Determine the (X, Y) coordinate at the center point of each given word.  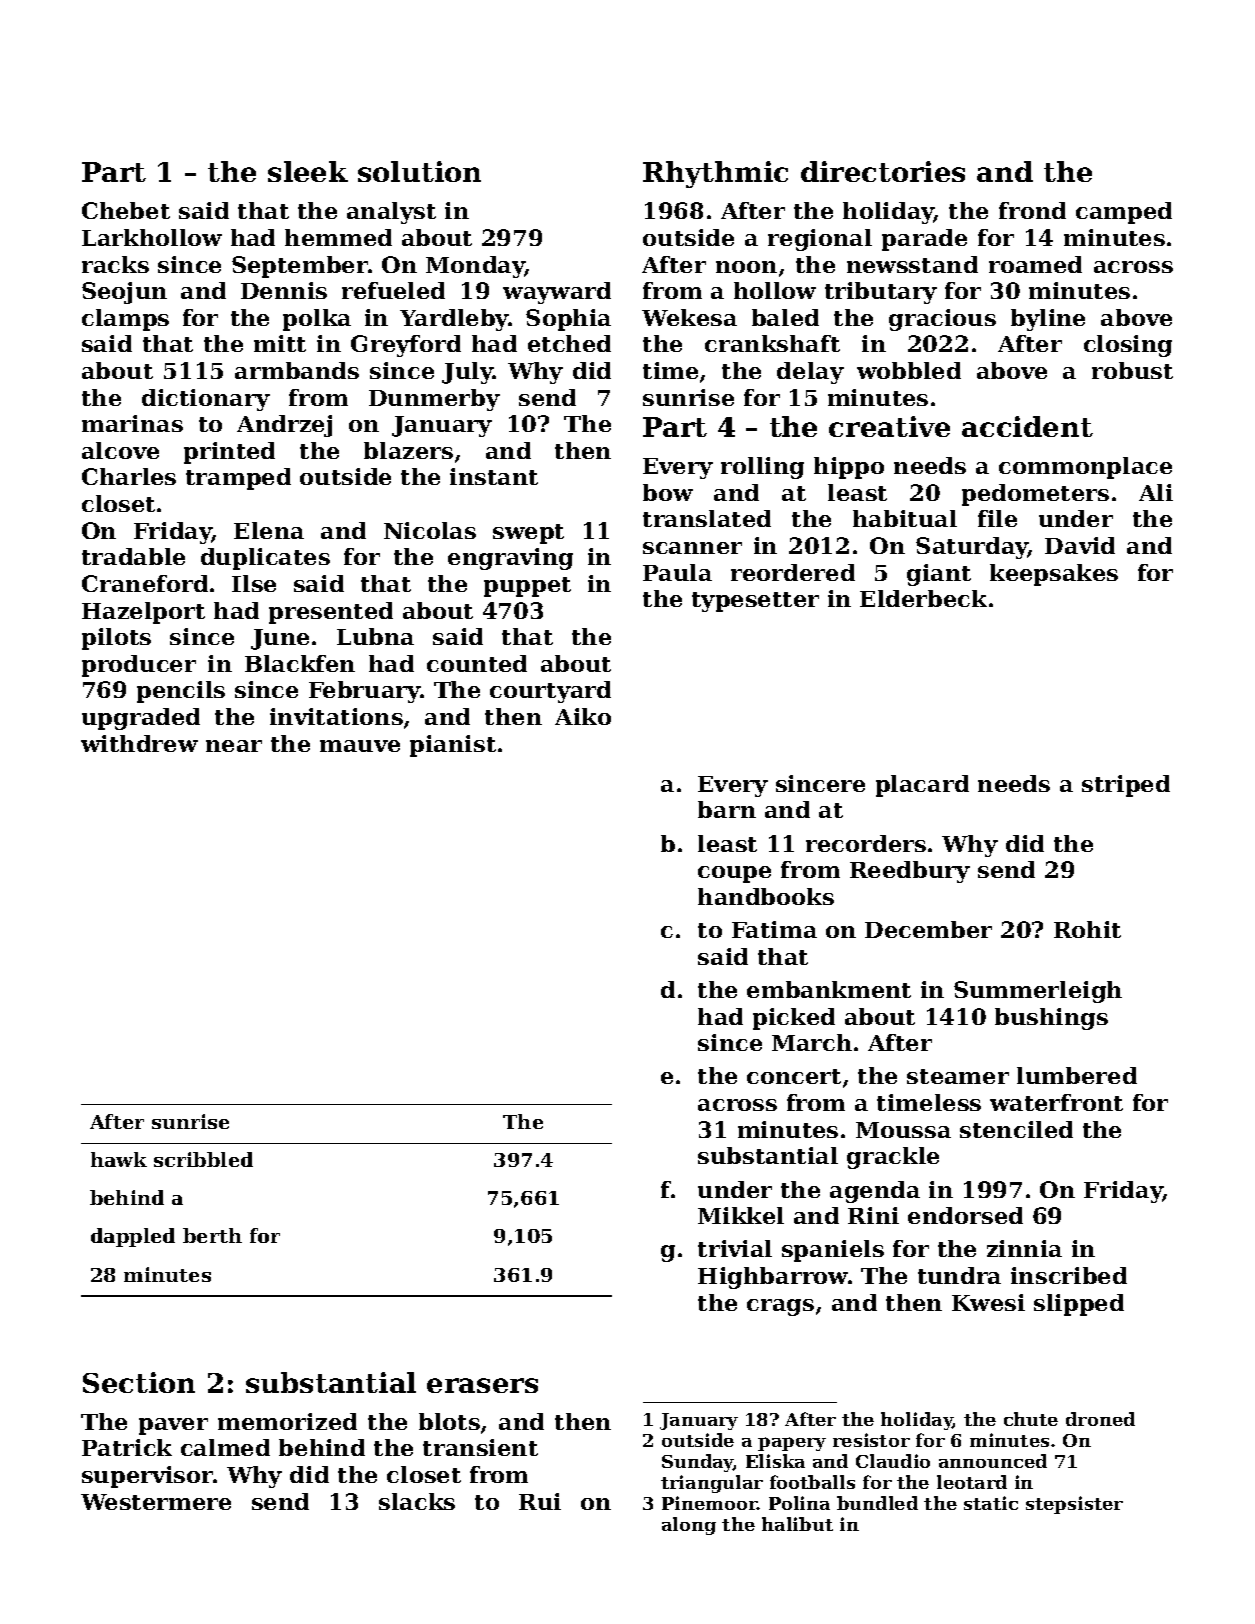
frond (1032, 210)
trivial (735, 1248)
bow (668, 492)
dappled (133, 1237)
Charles (129, 476)
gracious (942, 320)
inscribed (1069, 1275)
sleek (308, 171)
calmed (225, 1447)
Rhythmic (715, 174)
